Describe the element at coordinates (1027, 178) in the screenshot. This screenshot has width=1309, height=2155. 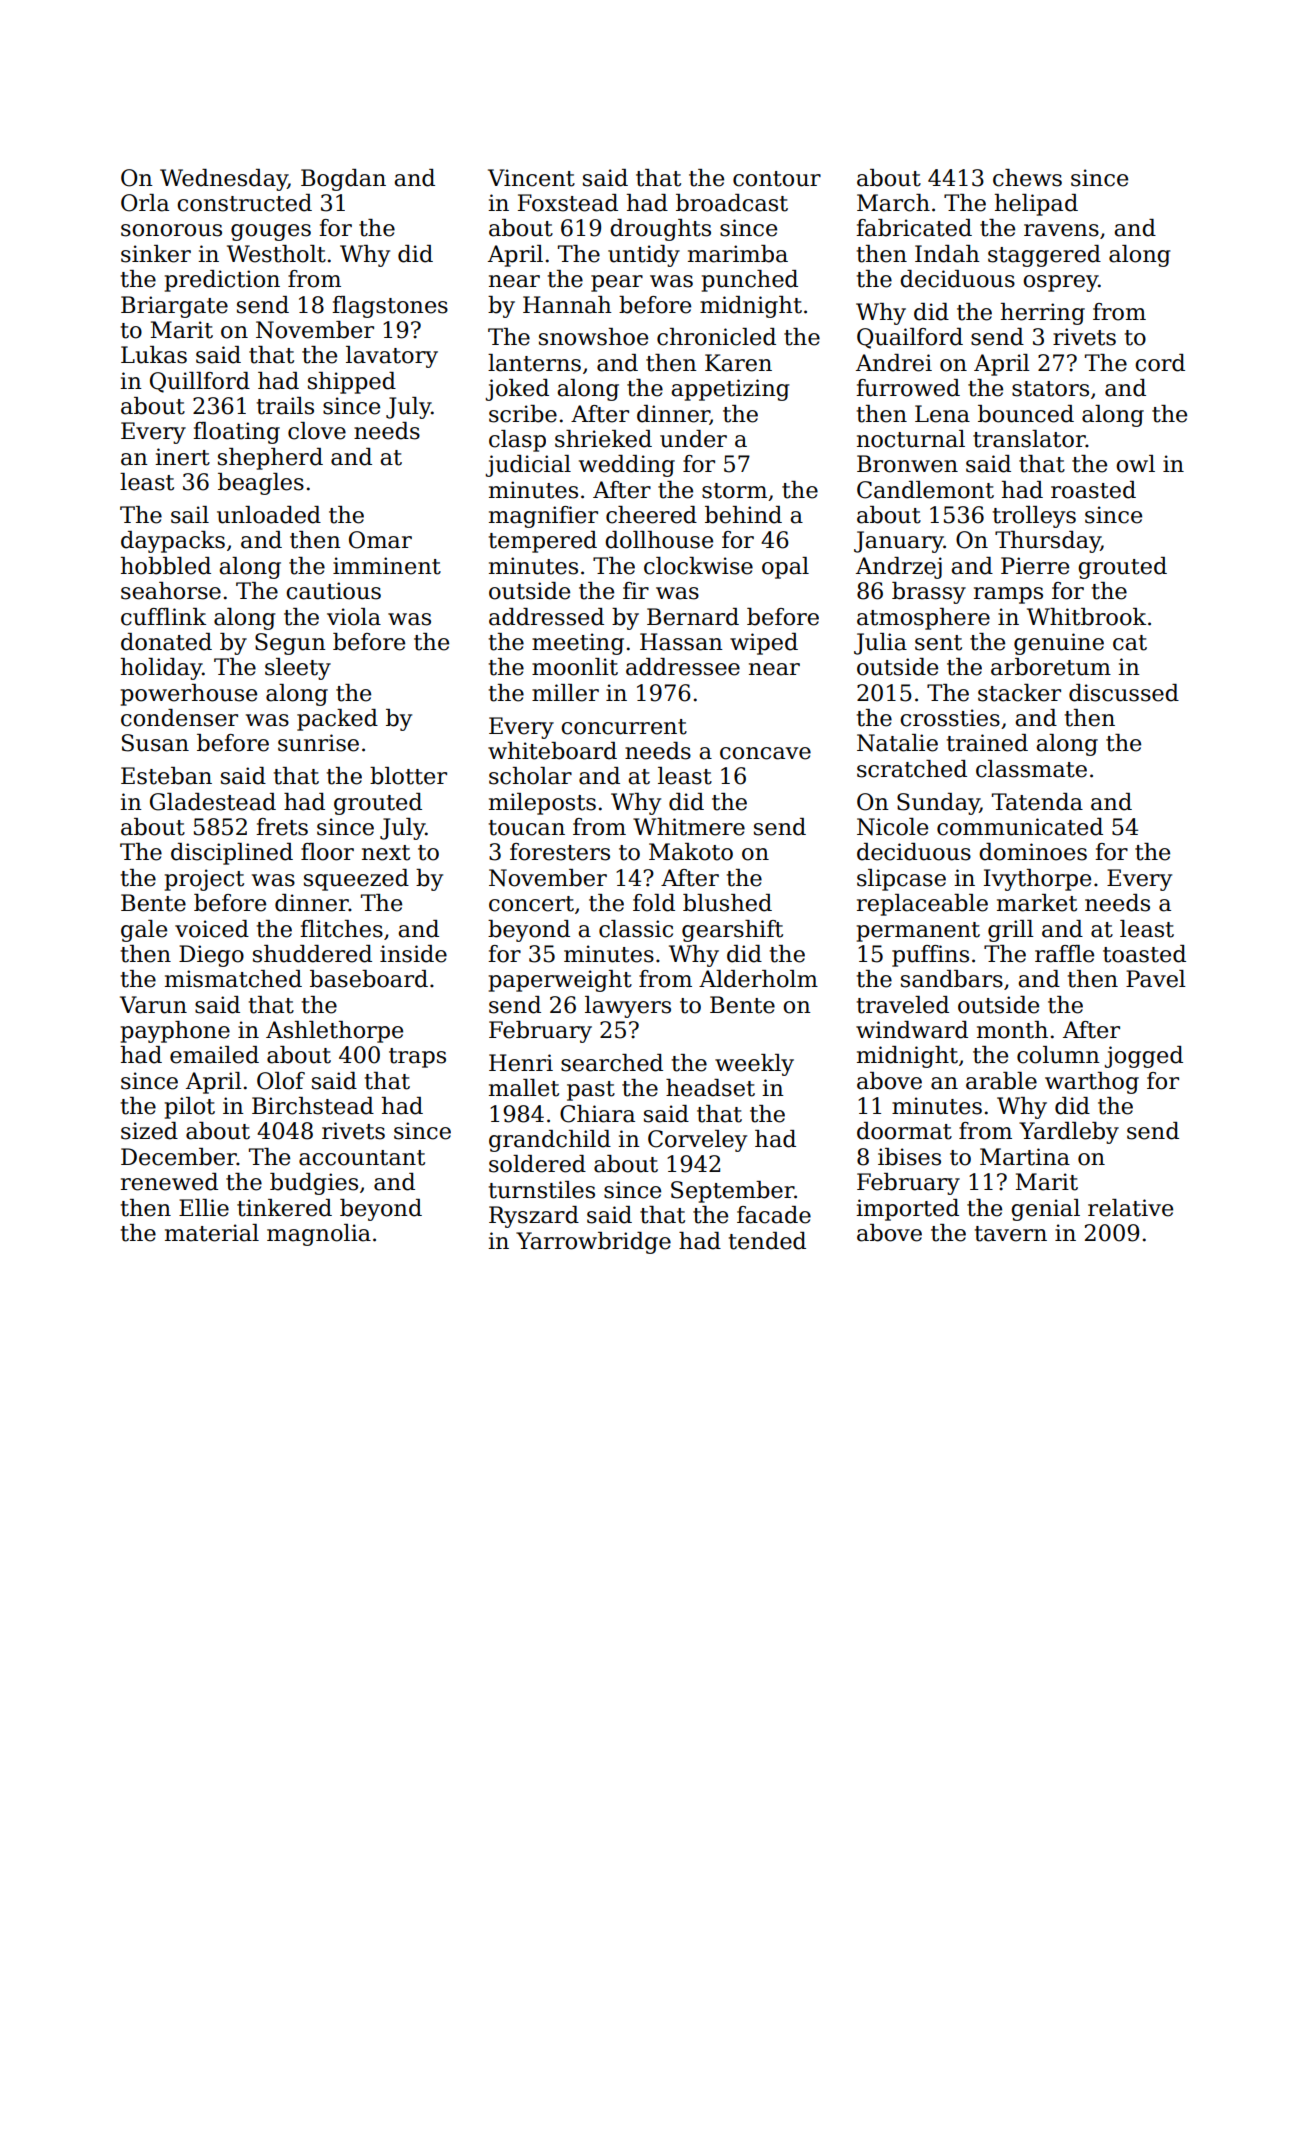
I see `chews` at that location.
